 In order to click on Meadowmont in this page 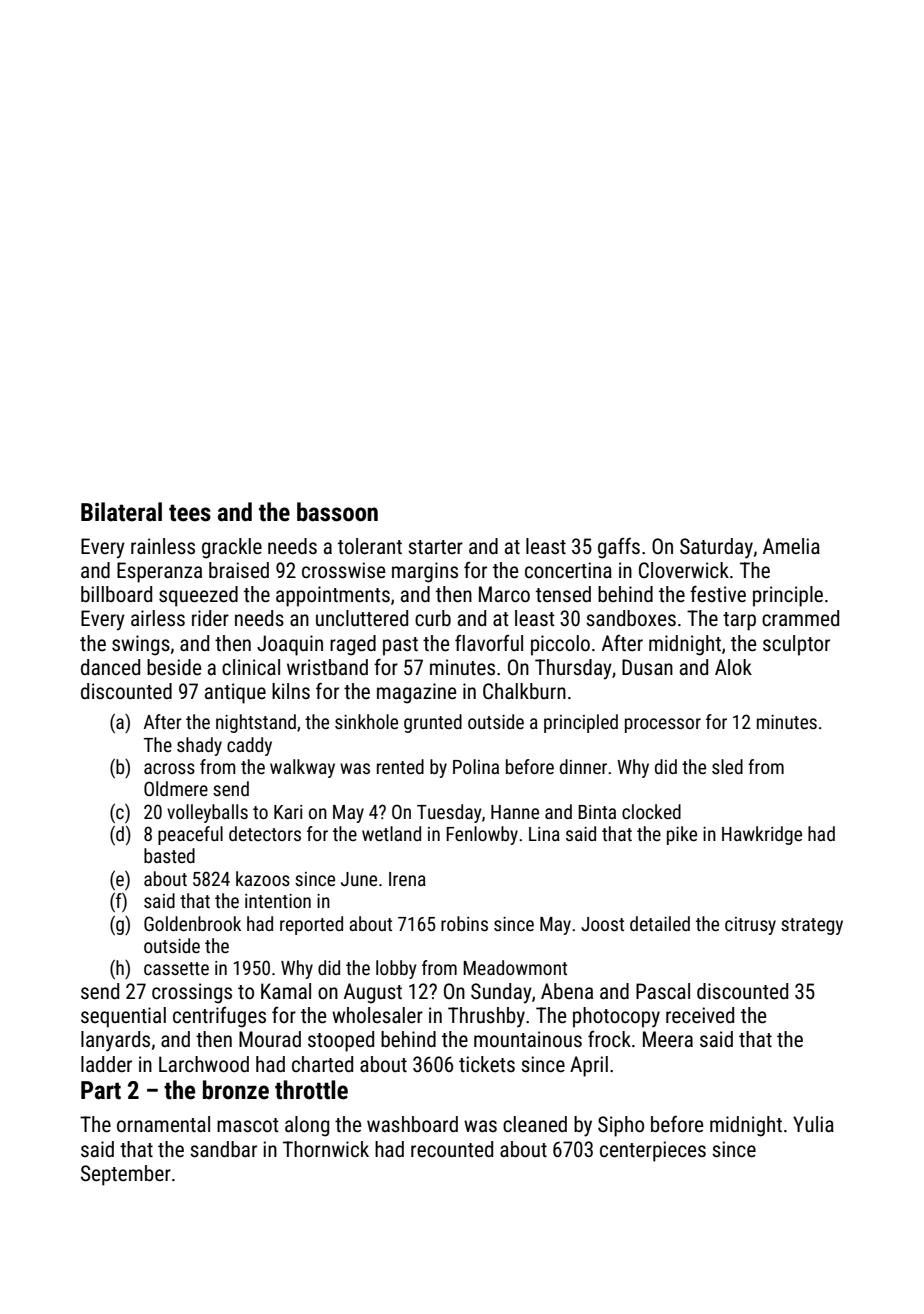, I will do `click(515, 967)`.
